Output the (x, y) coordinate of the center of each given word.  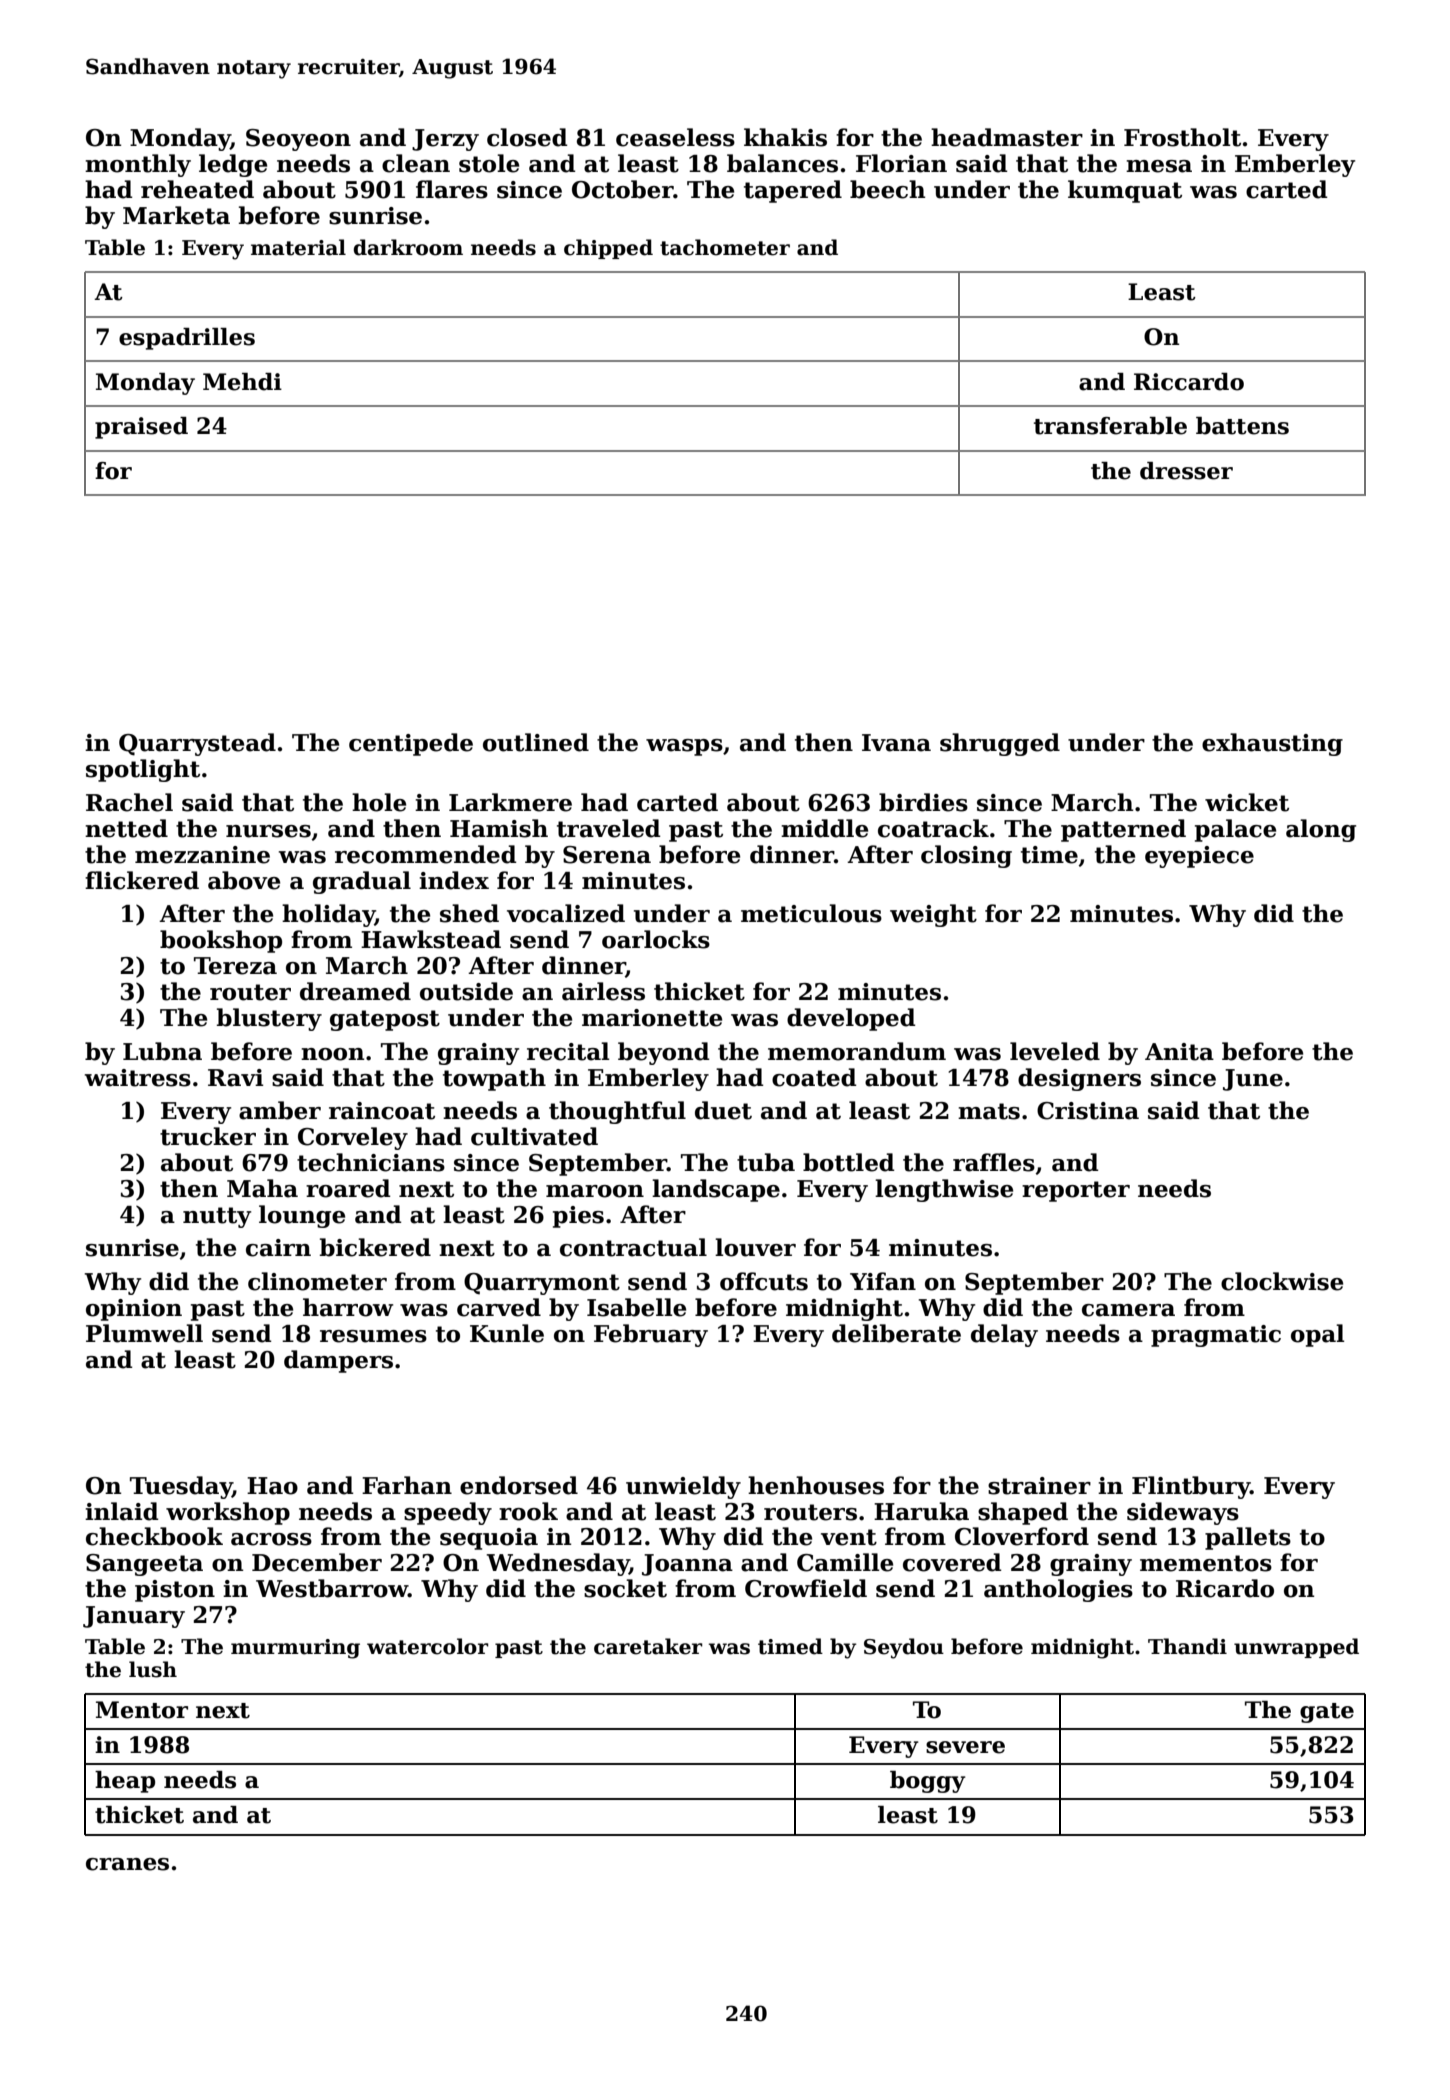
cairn (278, 1248)
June (1253, 1080)
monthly (138, 165)
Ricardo (1225, 1588)
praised (141, 428)
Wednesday (558, 1564)
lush (153, 1669)
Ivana (896, 743)
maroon (595, 1191)
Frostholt (1182, 137)
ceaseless (675, 137)
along (1321, 830)
